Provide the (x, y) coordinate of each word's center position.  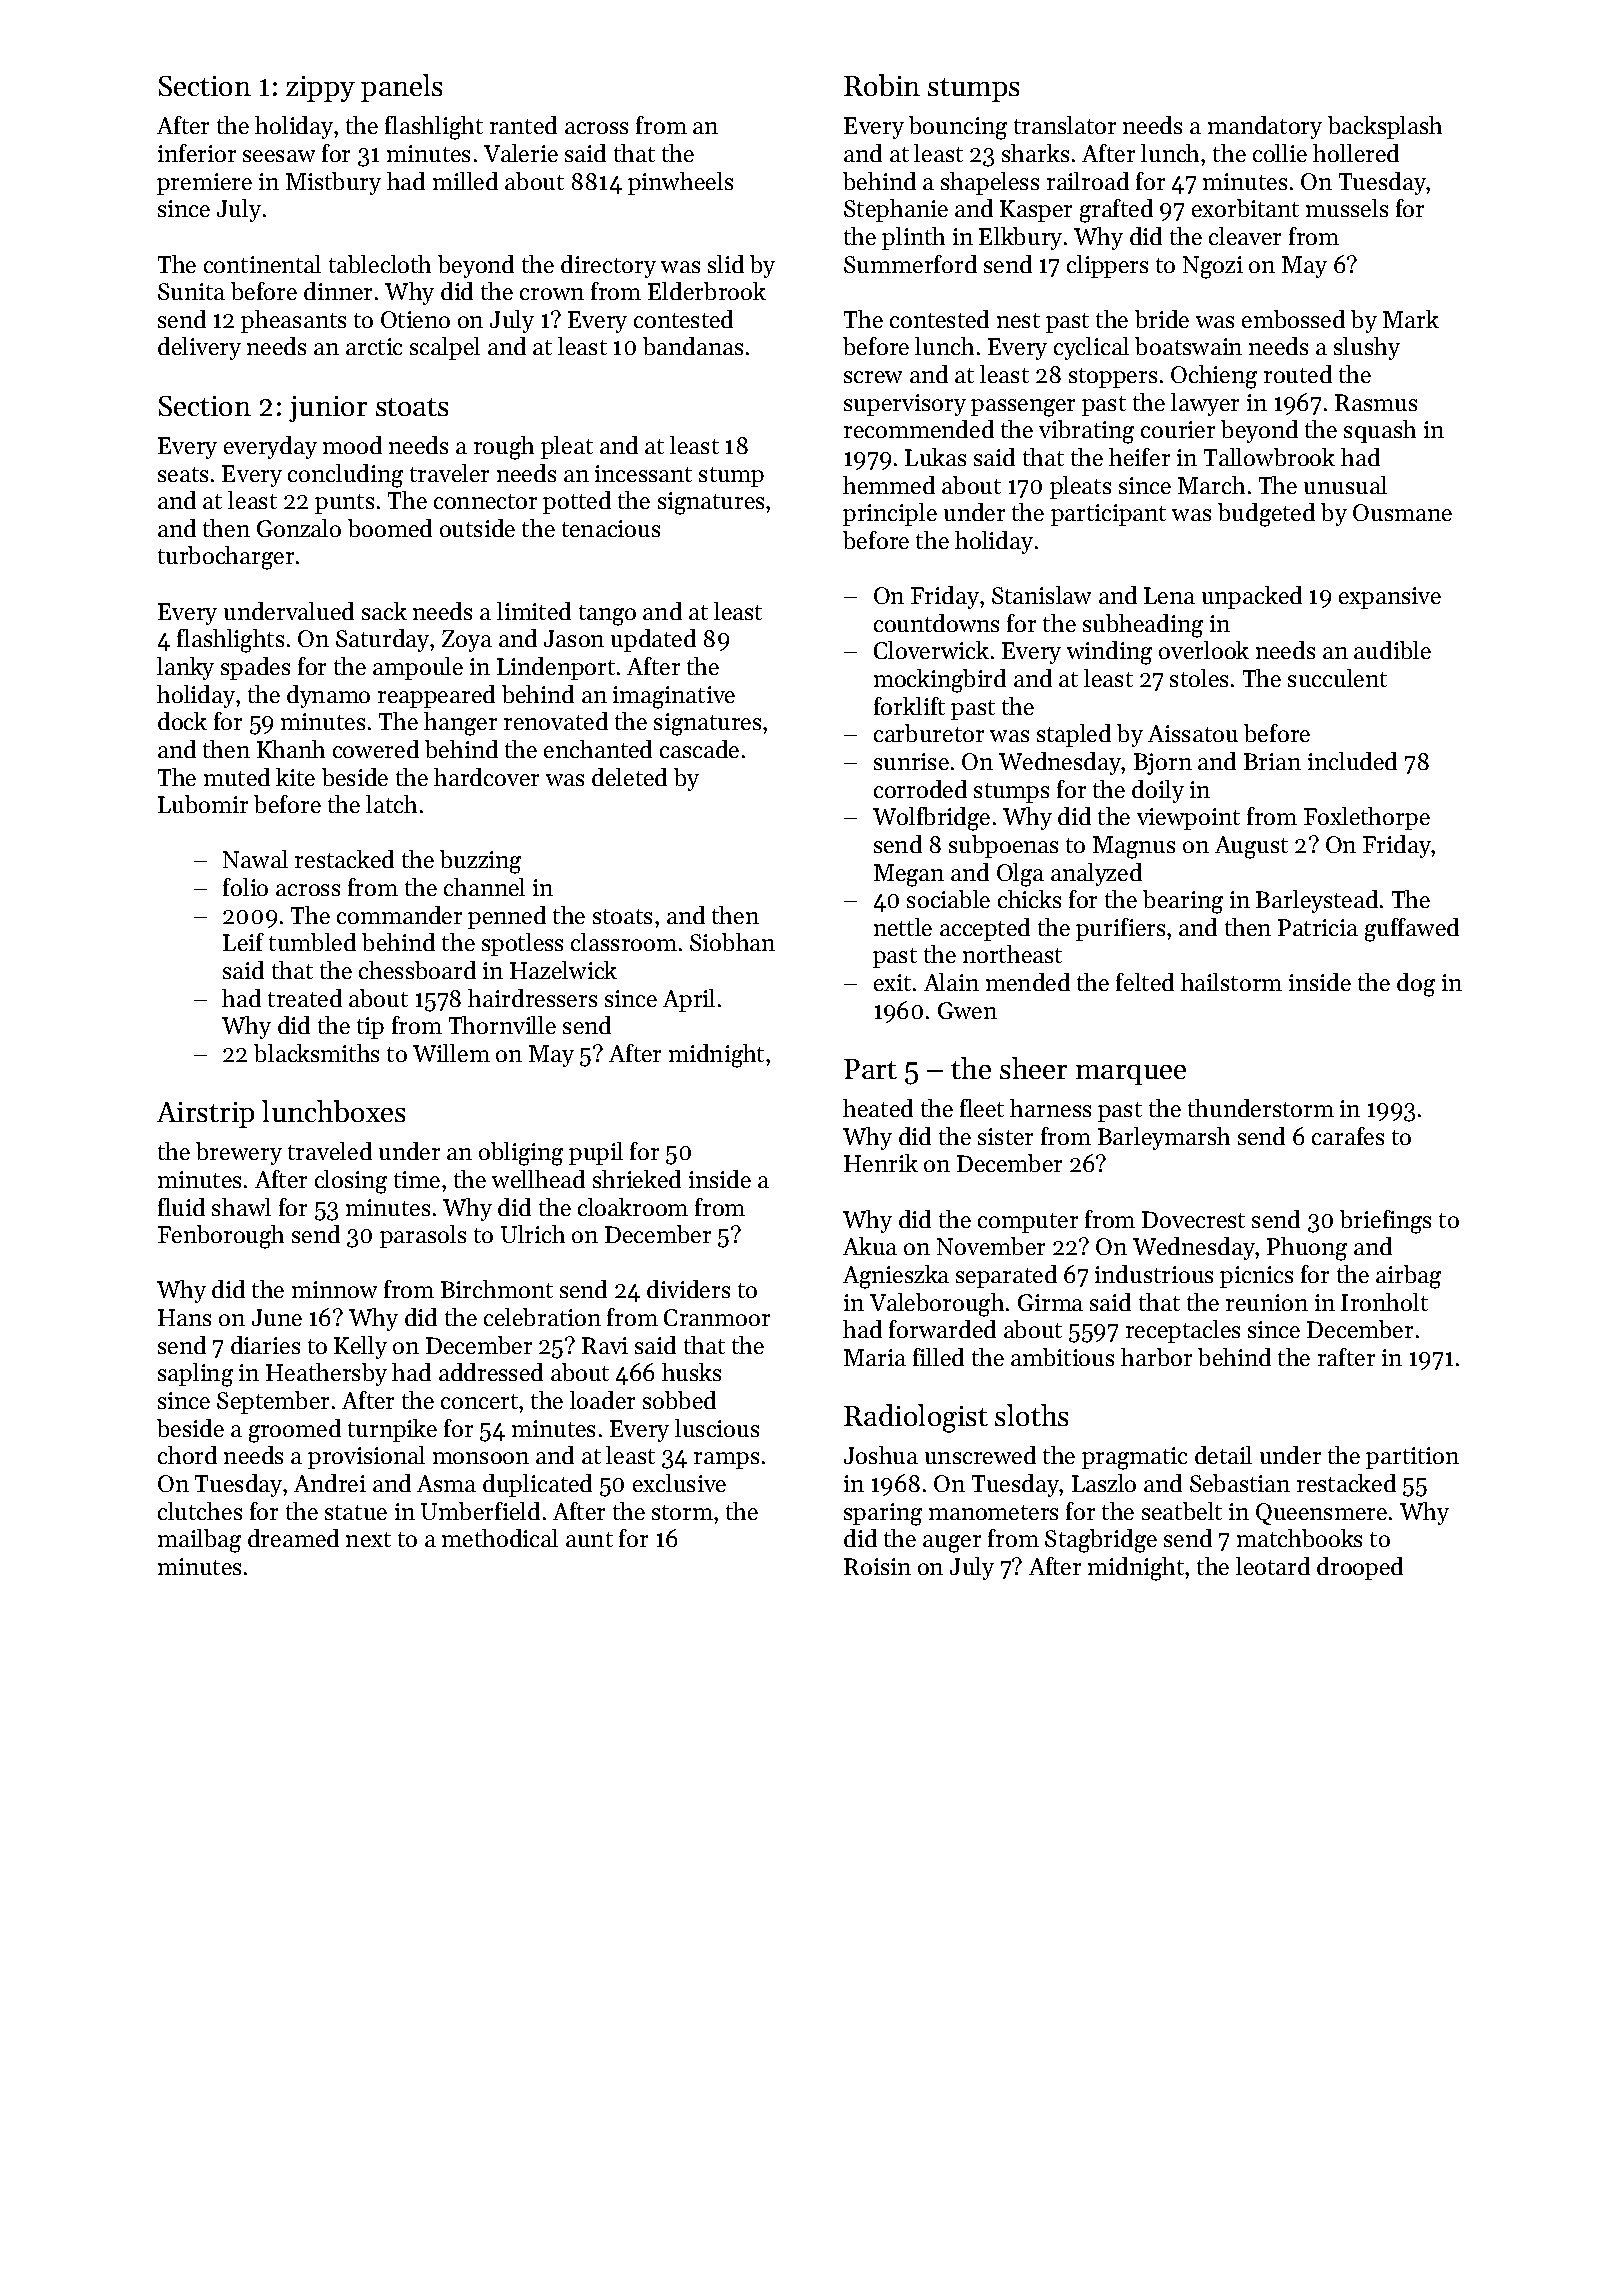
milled (465, 181)
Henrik (881, 1163)
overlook (1204, 650)
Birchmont (497, 1289)
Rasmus (1376, 402)
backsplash (1385, 127)
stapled (1074, 735)
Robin (882, 85)
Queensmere (1321, 1514)
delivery (199, 348)
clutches (200, 1511)
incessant (643, 473)
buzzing (480, 862)
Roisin (877, 1566)
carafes (1348, 1136)
